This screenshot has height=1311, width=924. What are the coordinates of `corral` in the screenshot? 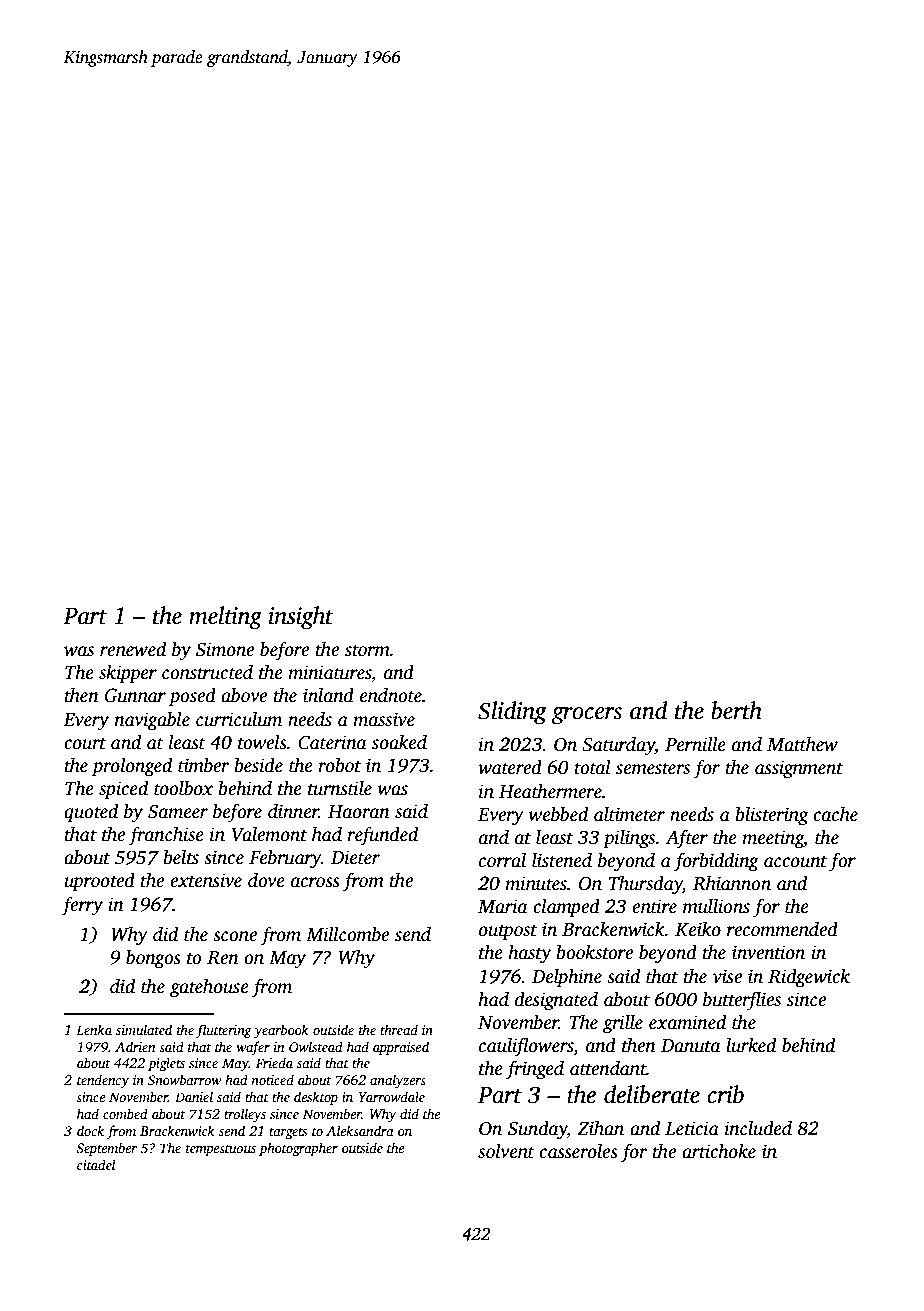 It's located at (502, 860).
